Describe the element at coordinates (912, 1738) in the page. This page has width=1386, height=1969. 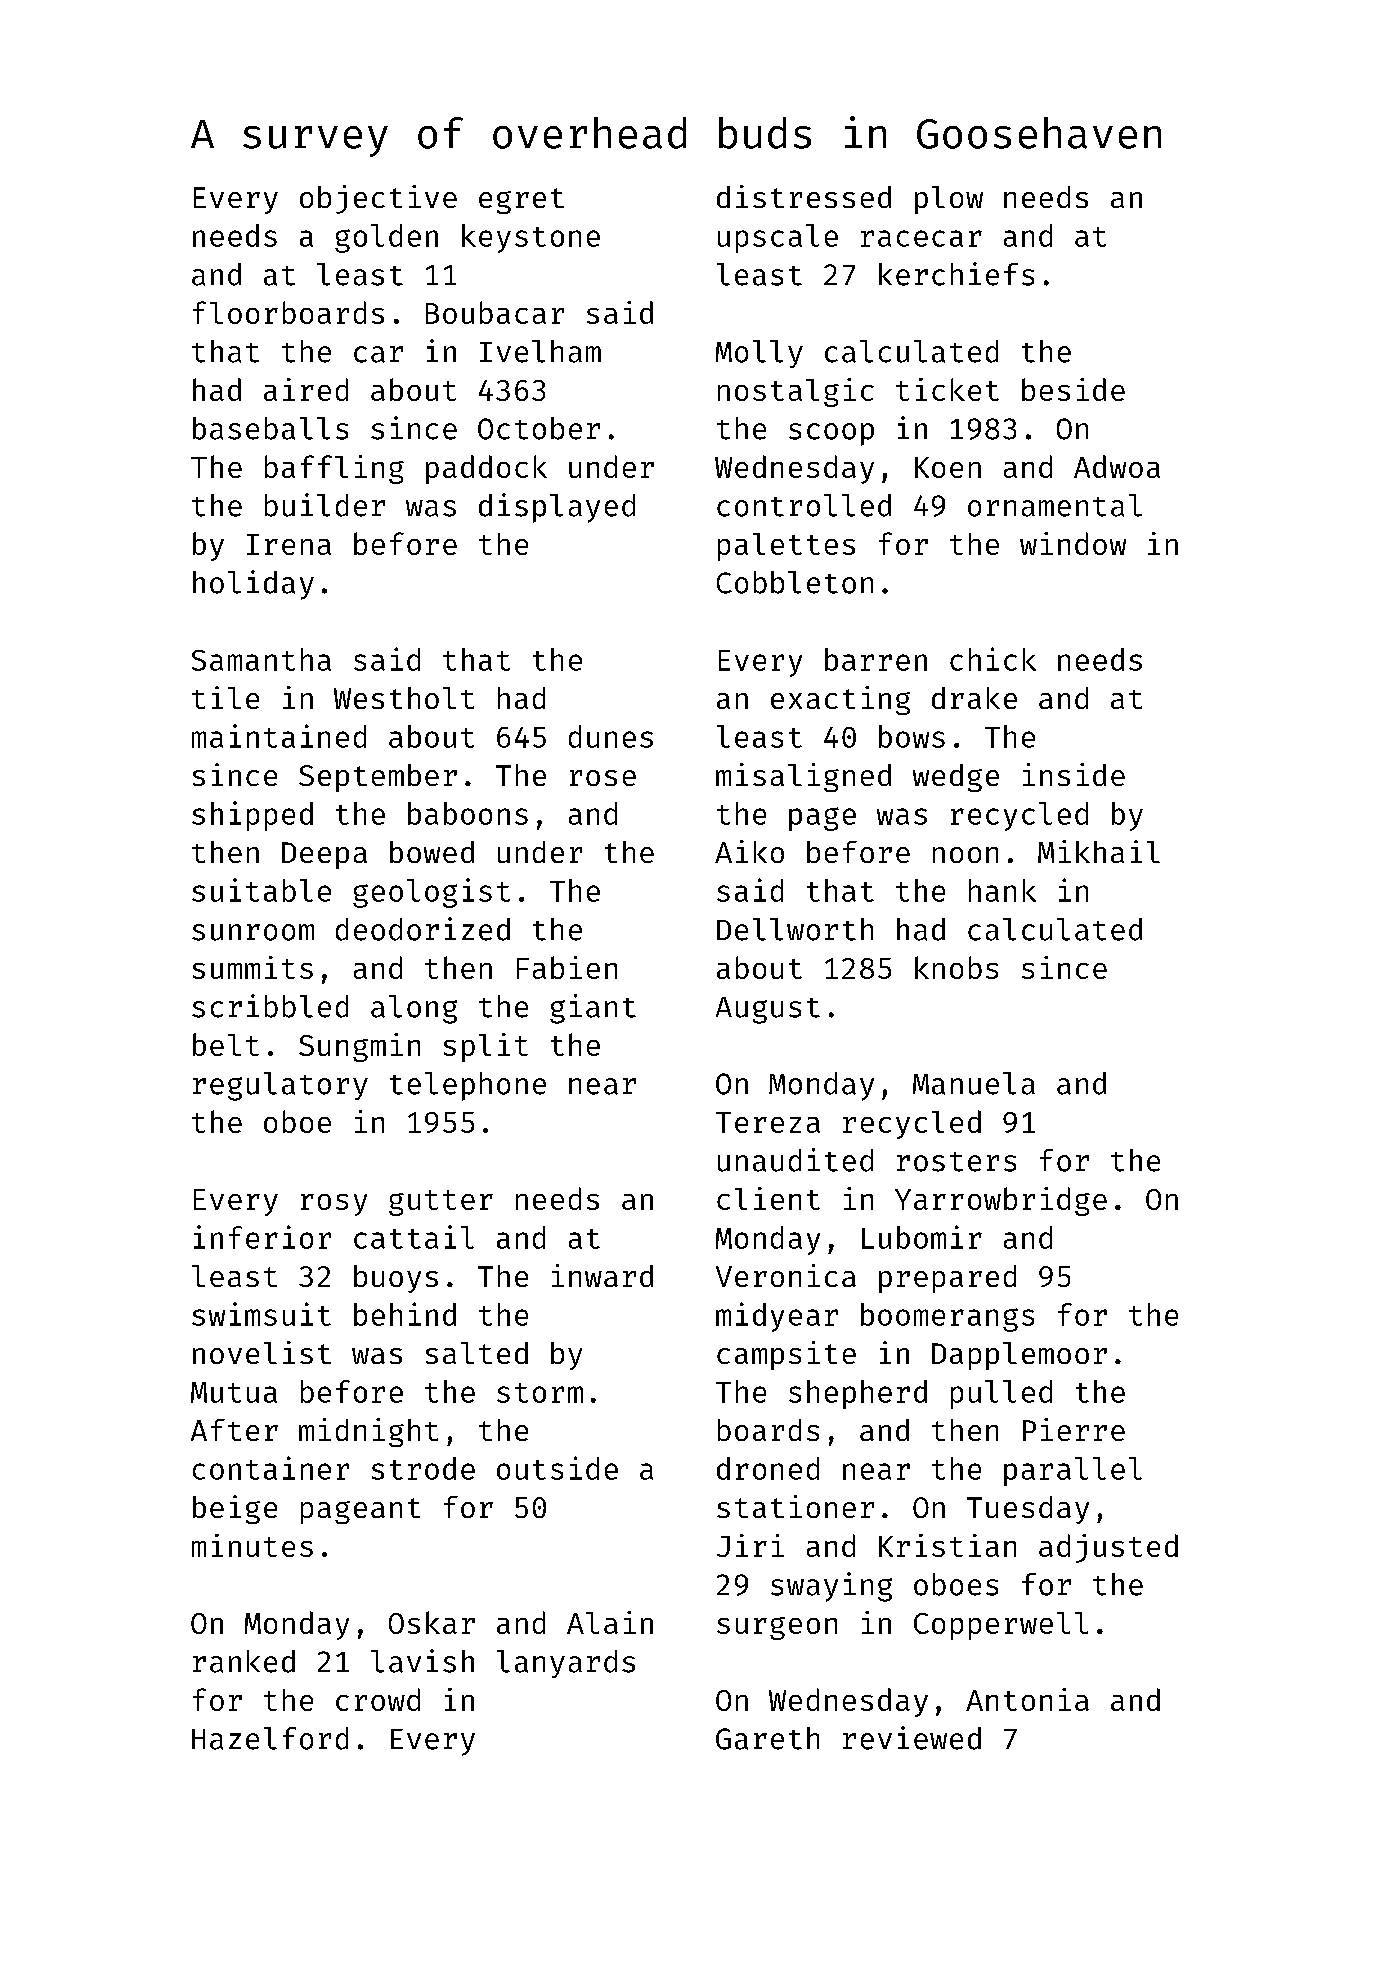
I see `reviewed` at that location.
